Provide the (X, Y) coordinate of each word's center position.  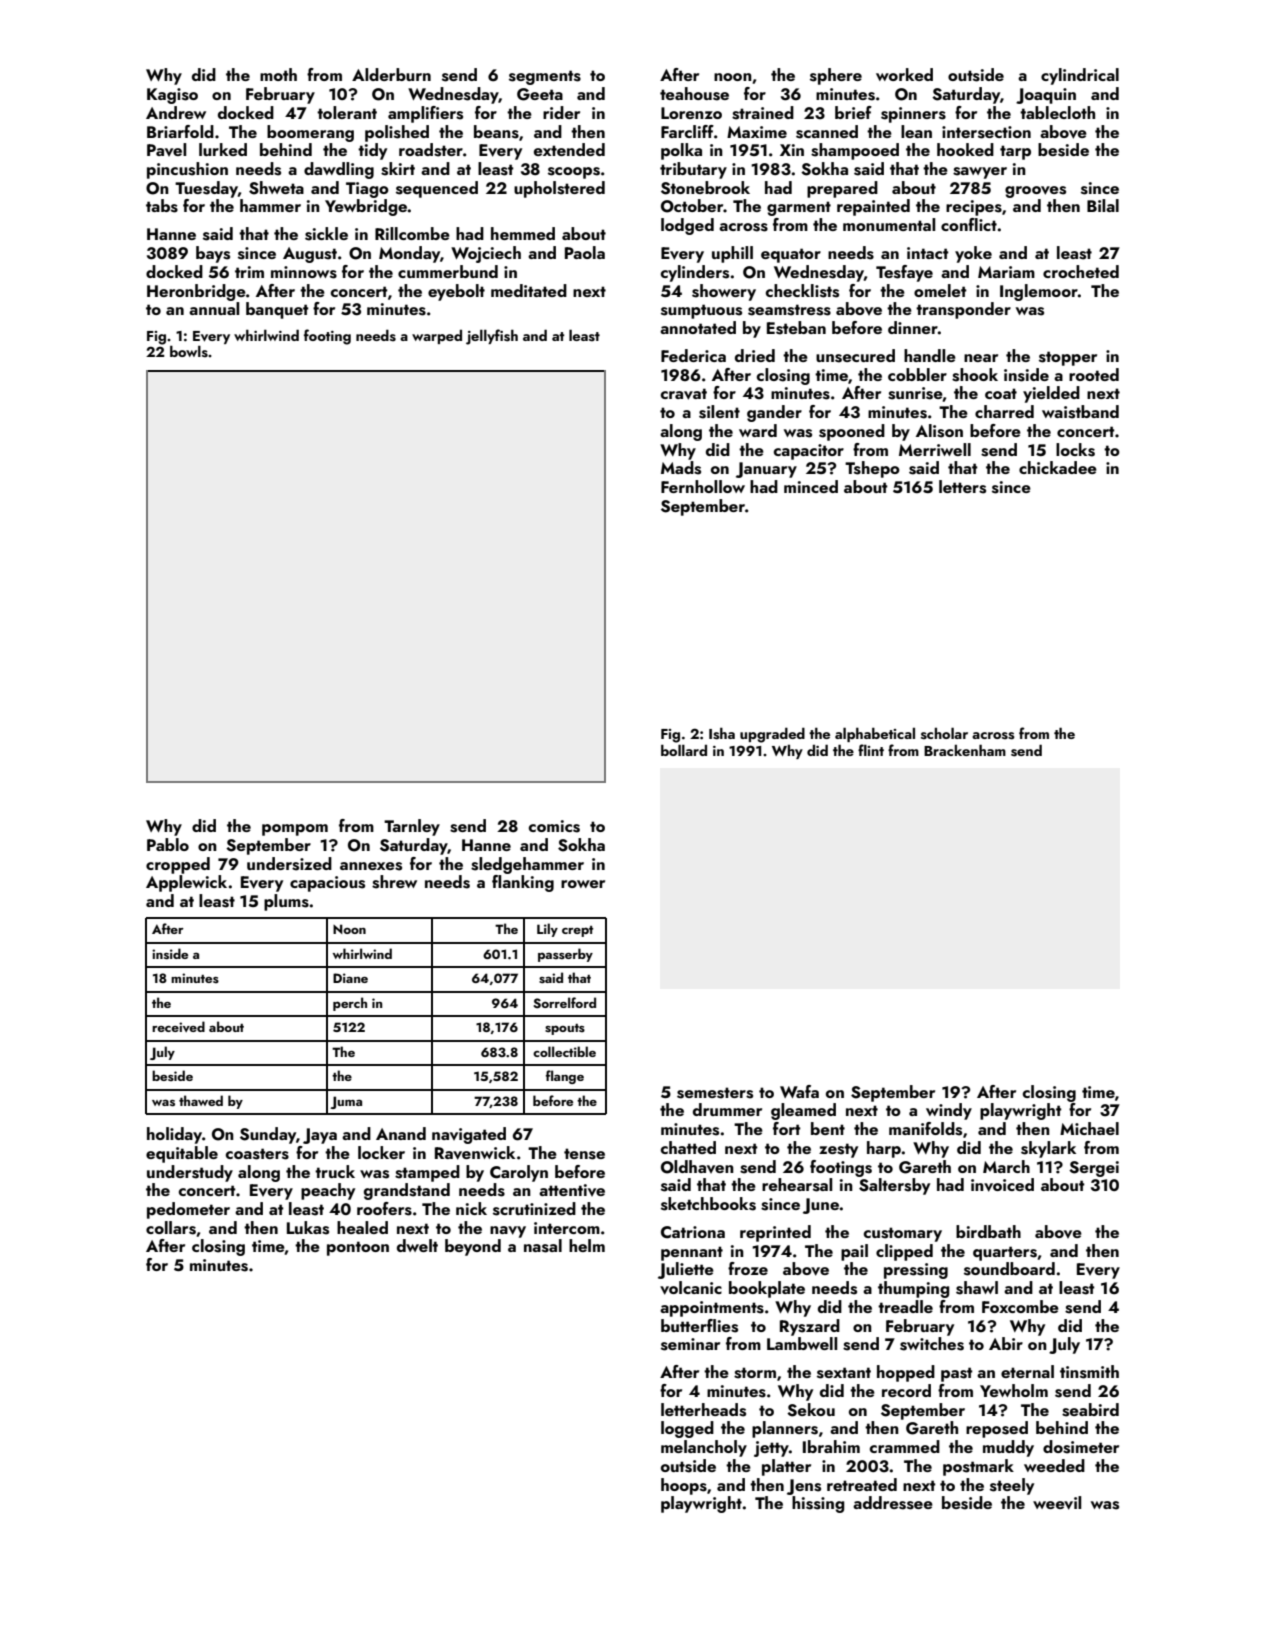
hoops (684, 1486)
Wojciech (486, 254)
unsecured (855, 356)
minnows (304, 272)
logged (687, 1429)
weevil (1057, 1503)
